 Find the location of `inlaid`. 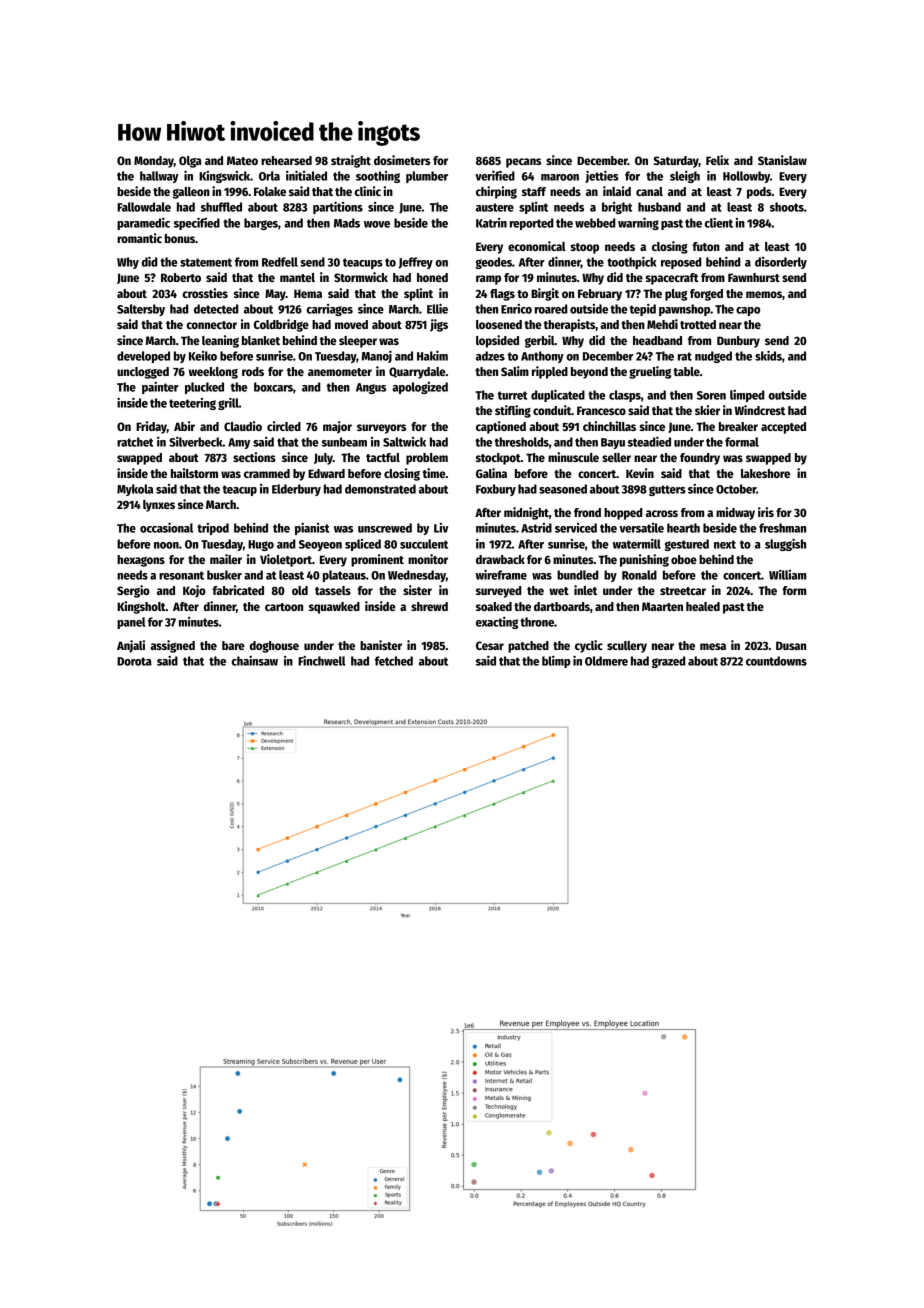

inlaid is located at coordinates (617, 191).
